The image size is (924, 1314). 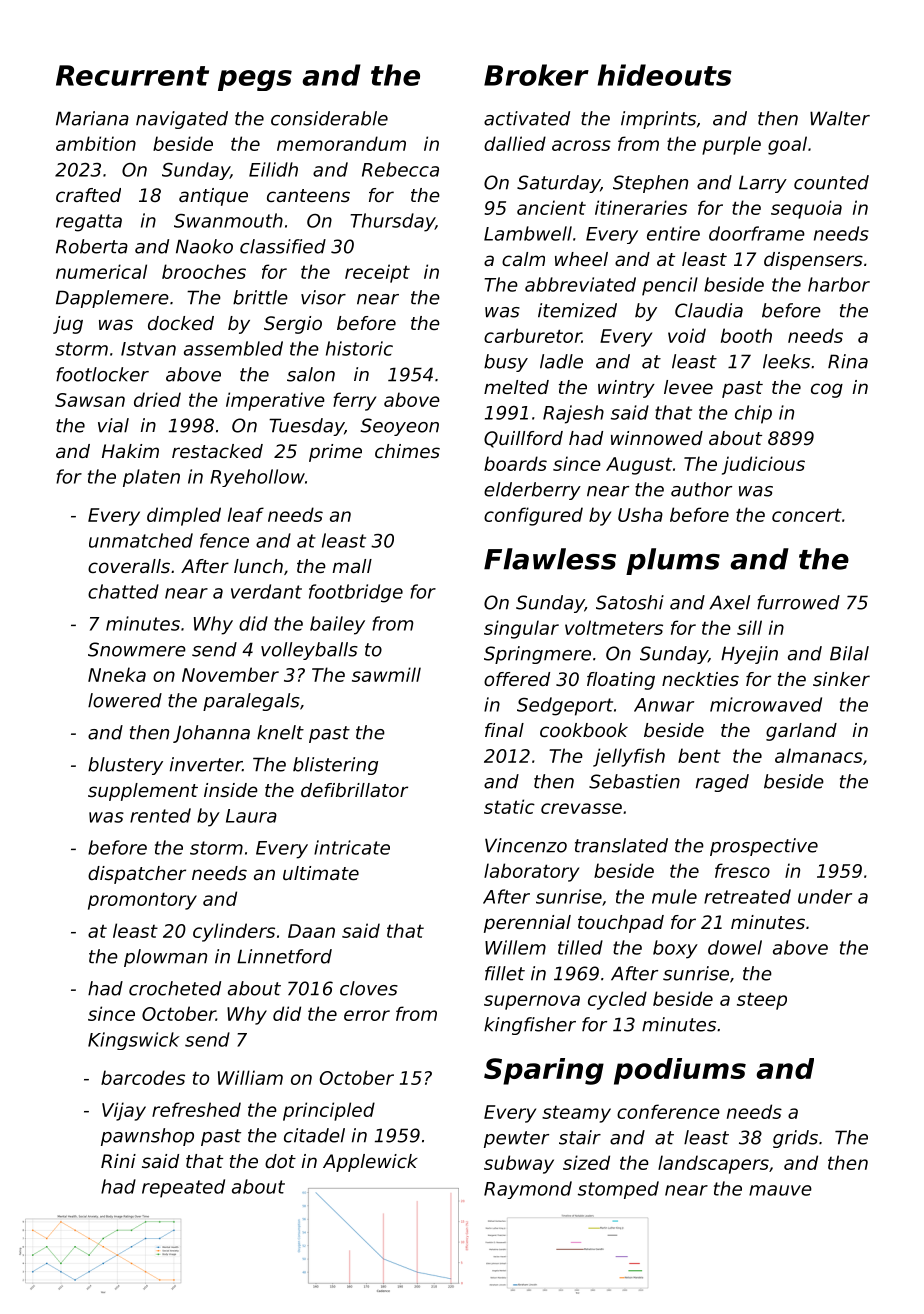 I want to click on verdant, so click(x=266, y=591).
